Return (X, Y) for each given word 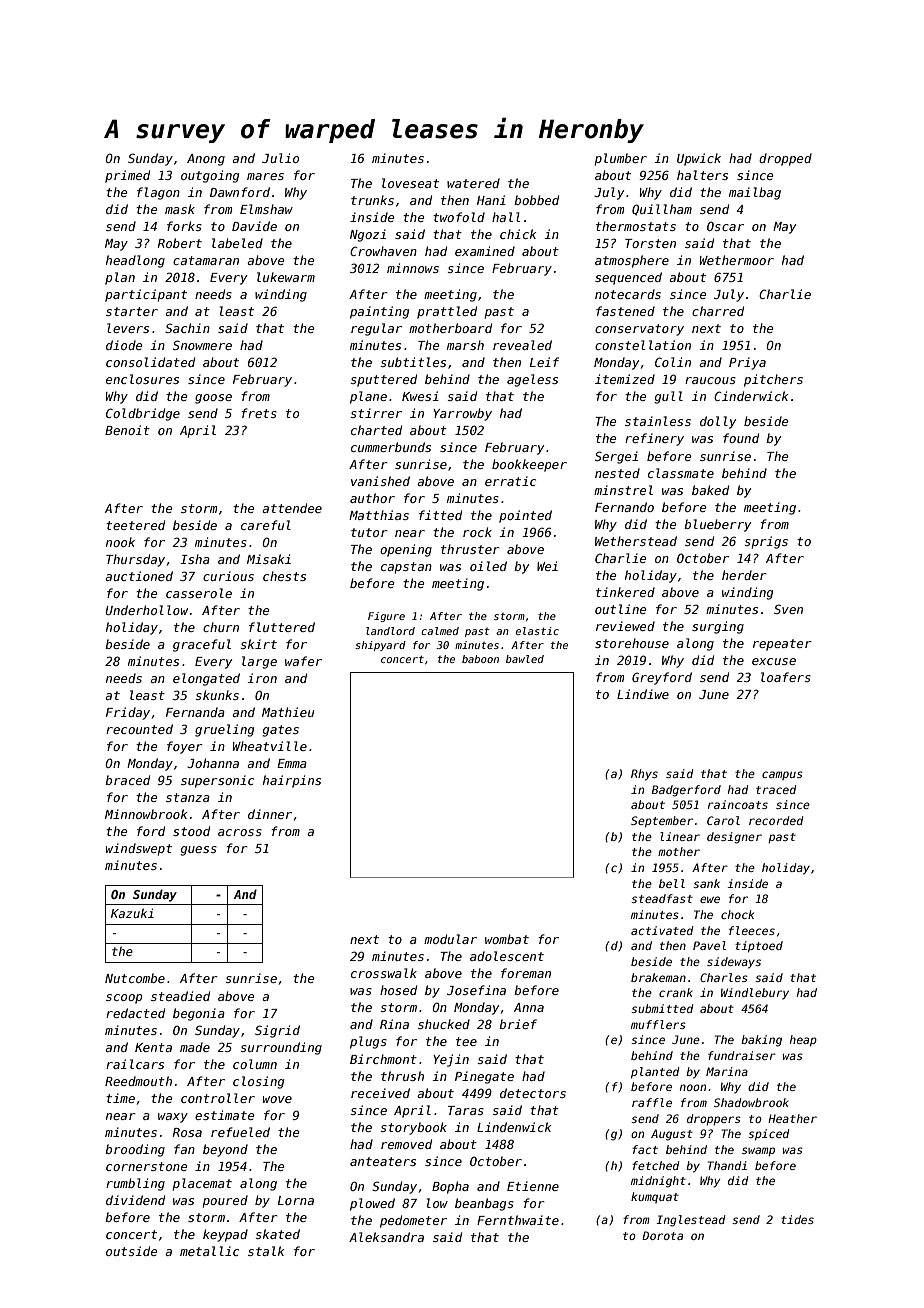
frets (259, 413)
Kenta (153, 1047)
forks (184, 226)
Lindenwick (514, 1127)
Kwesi (420, 396)
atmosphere (632, 261)
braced (127, 780)
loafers (786, 677)
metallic (209, 1251)
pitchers (773, 380)
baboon (480, 659)
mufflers (658, 1024)
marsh (465, 345)
